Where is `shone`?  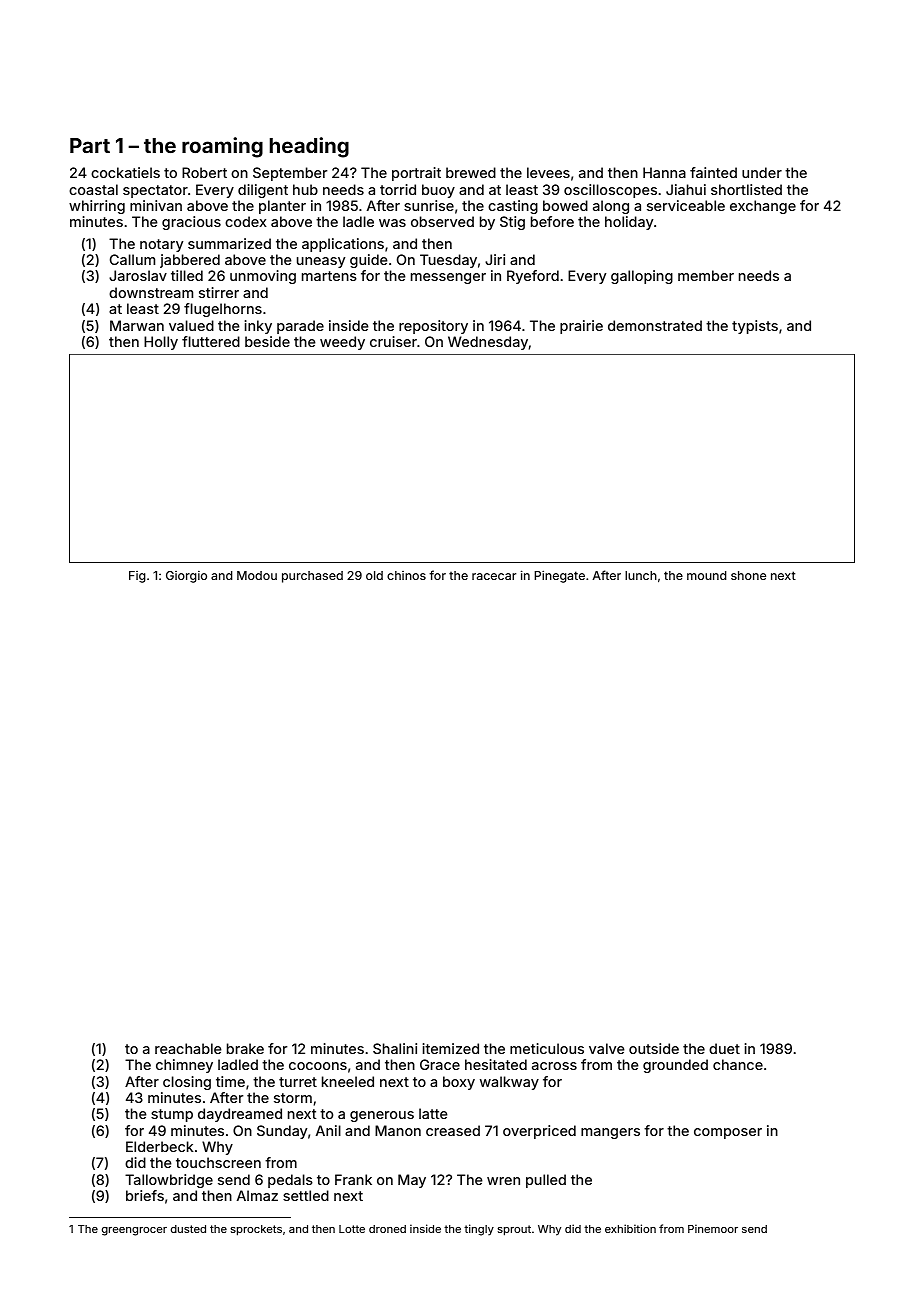
shone is located at coordinates (748, 575).
